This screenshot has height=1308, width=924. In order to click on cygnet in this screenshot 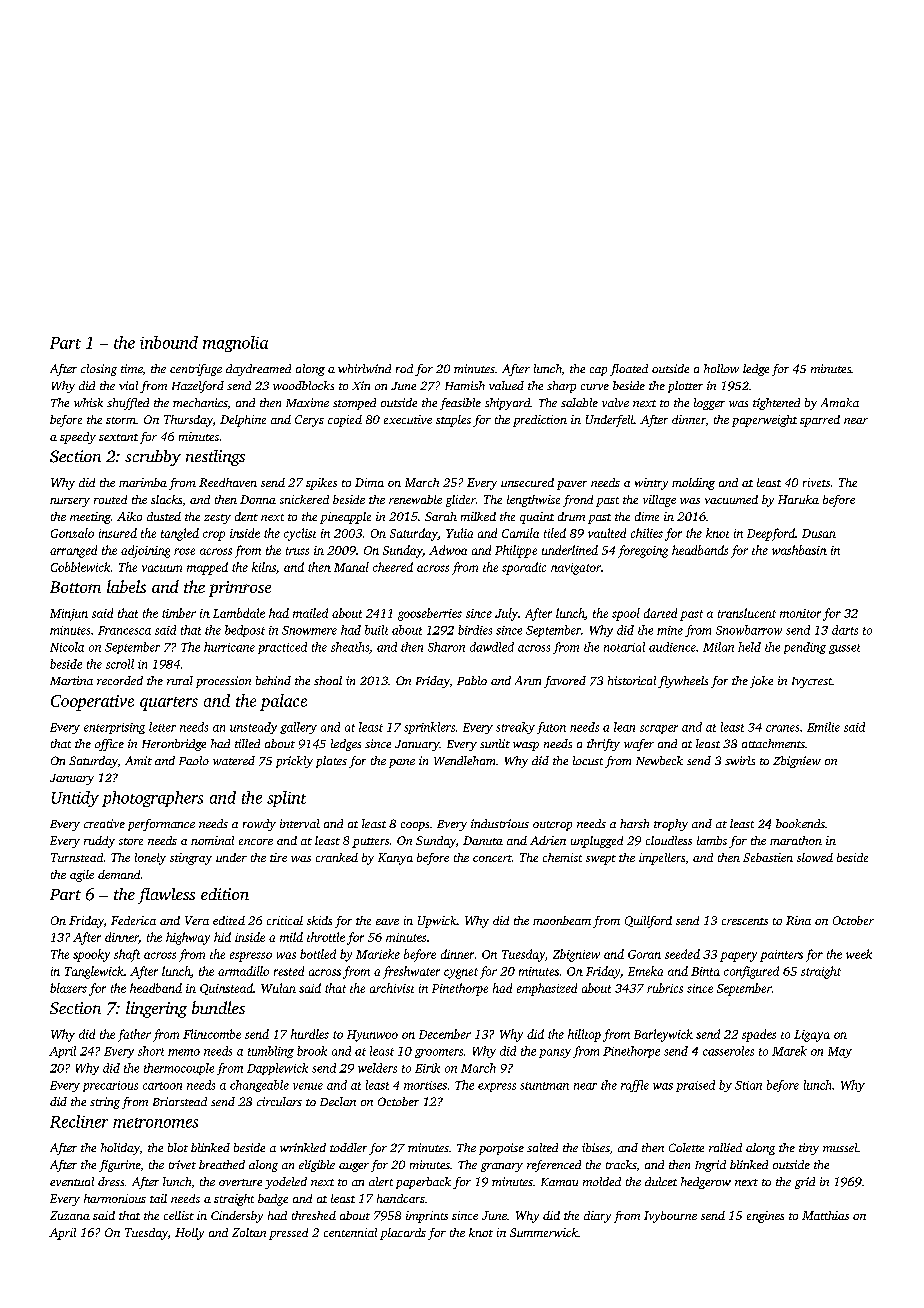, I will do `click(461, 973)`.
